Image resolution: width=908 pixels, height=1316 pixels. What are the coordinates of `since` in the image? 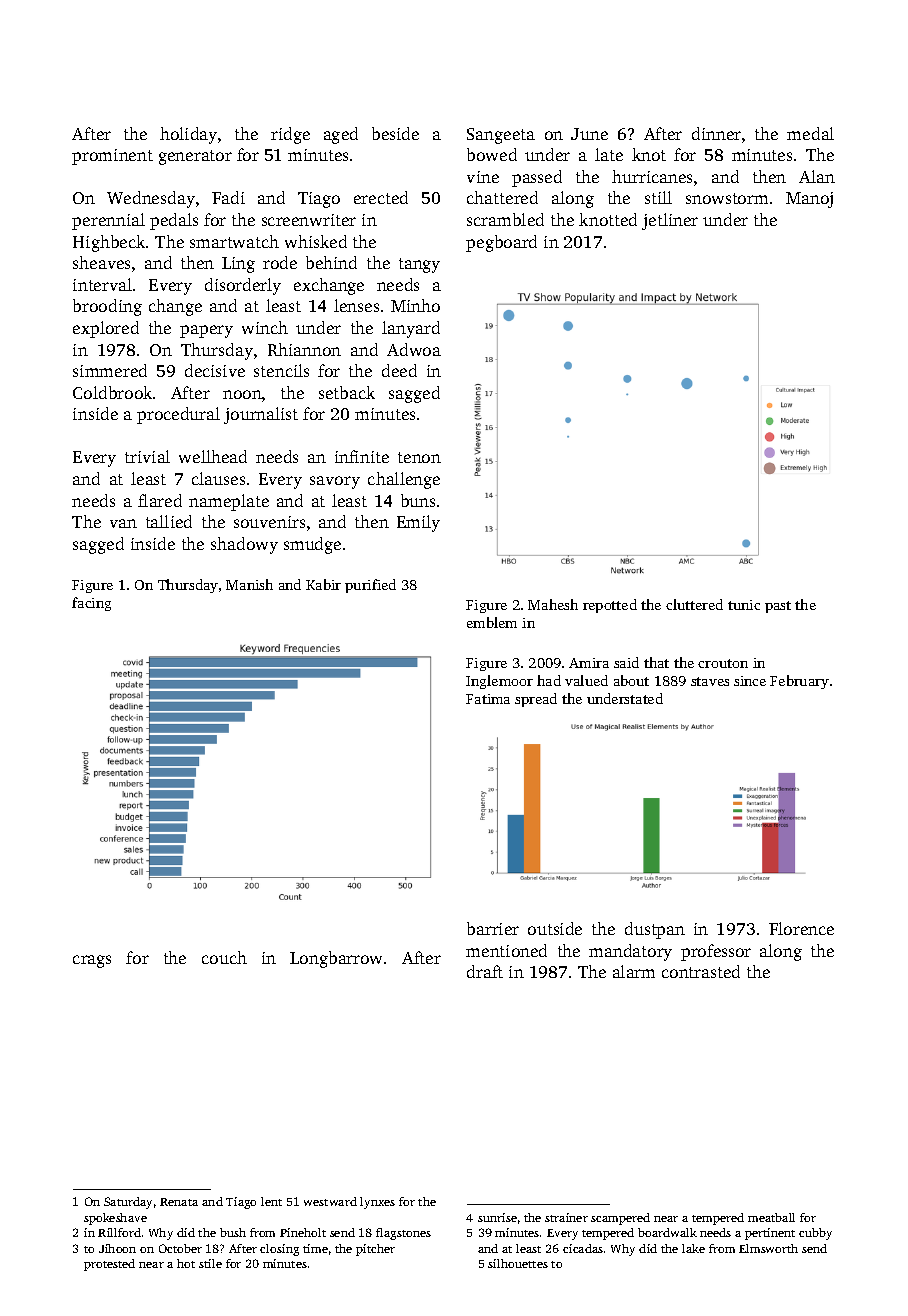 It's located at (750, 681).
